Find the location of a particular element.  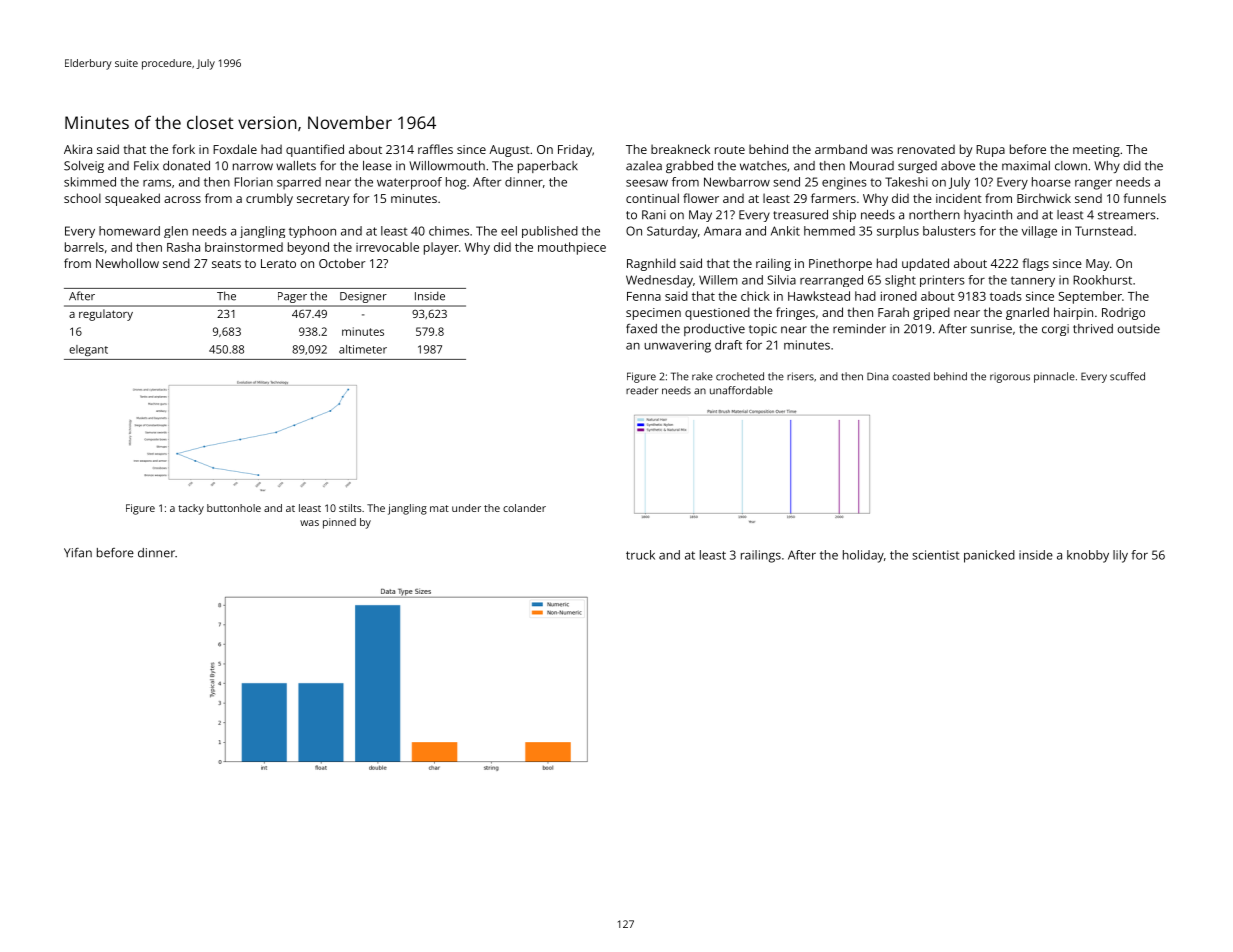

funnels is located at coordinates (1145, 198).
